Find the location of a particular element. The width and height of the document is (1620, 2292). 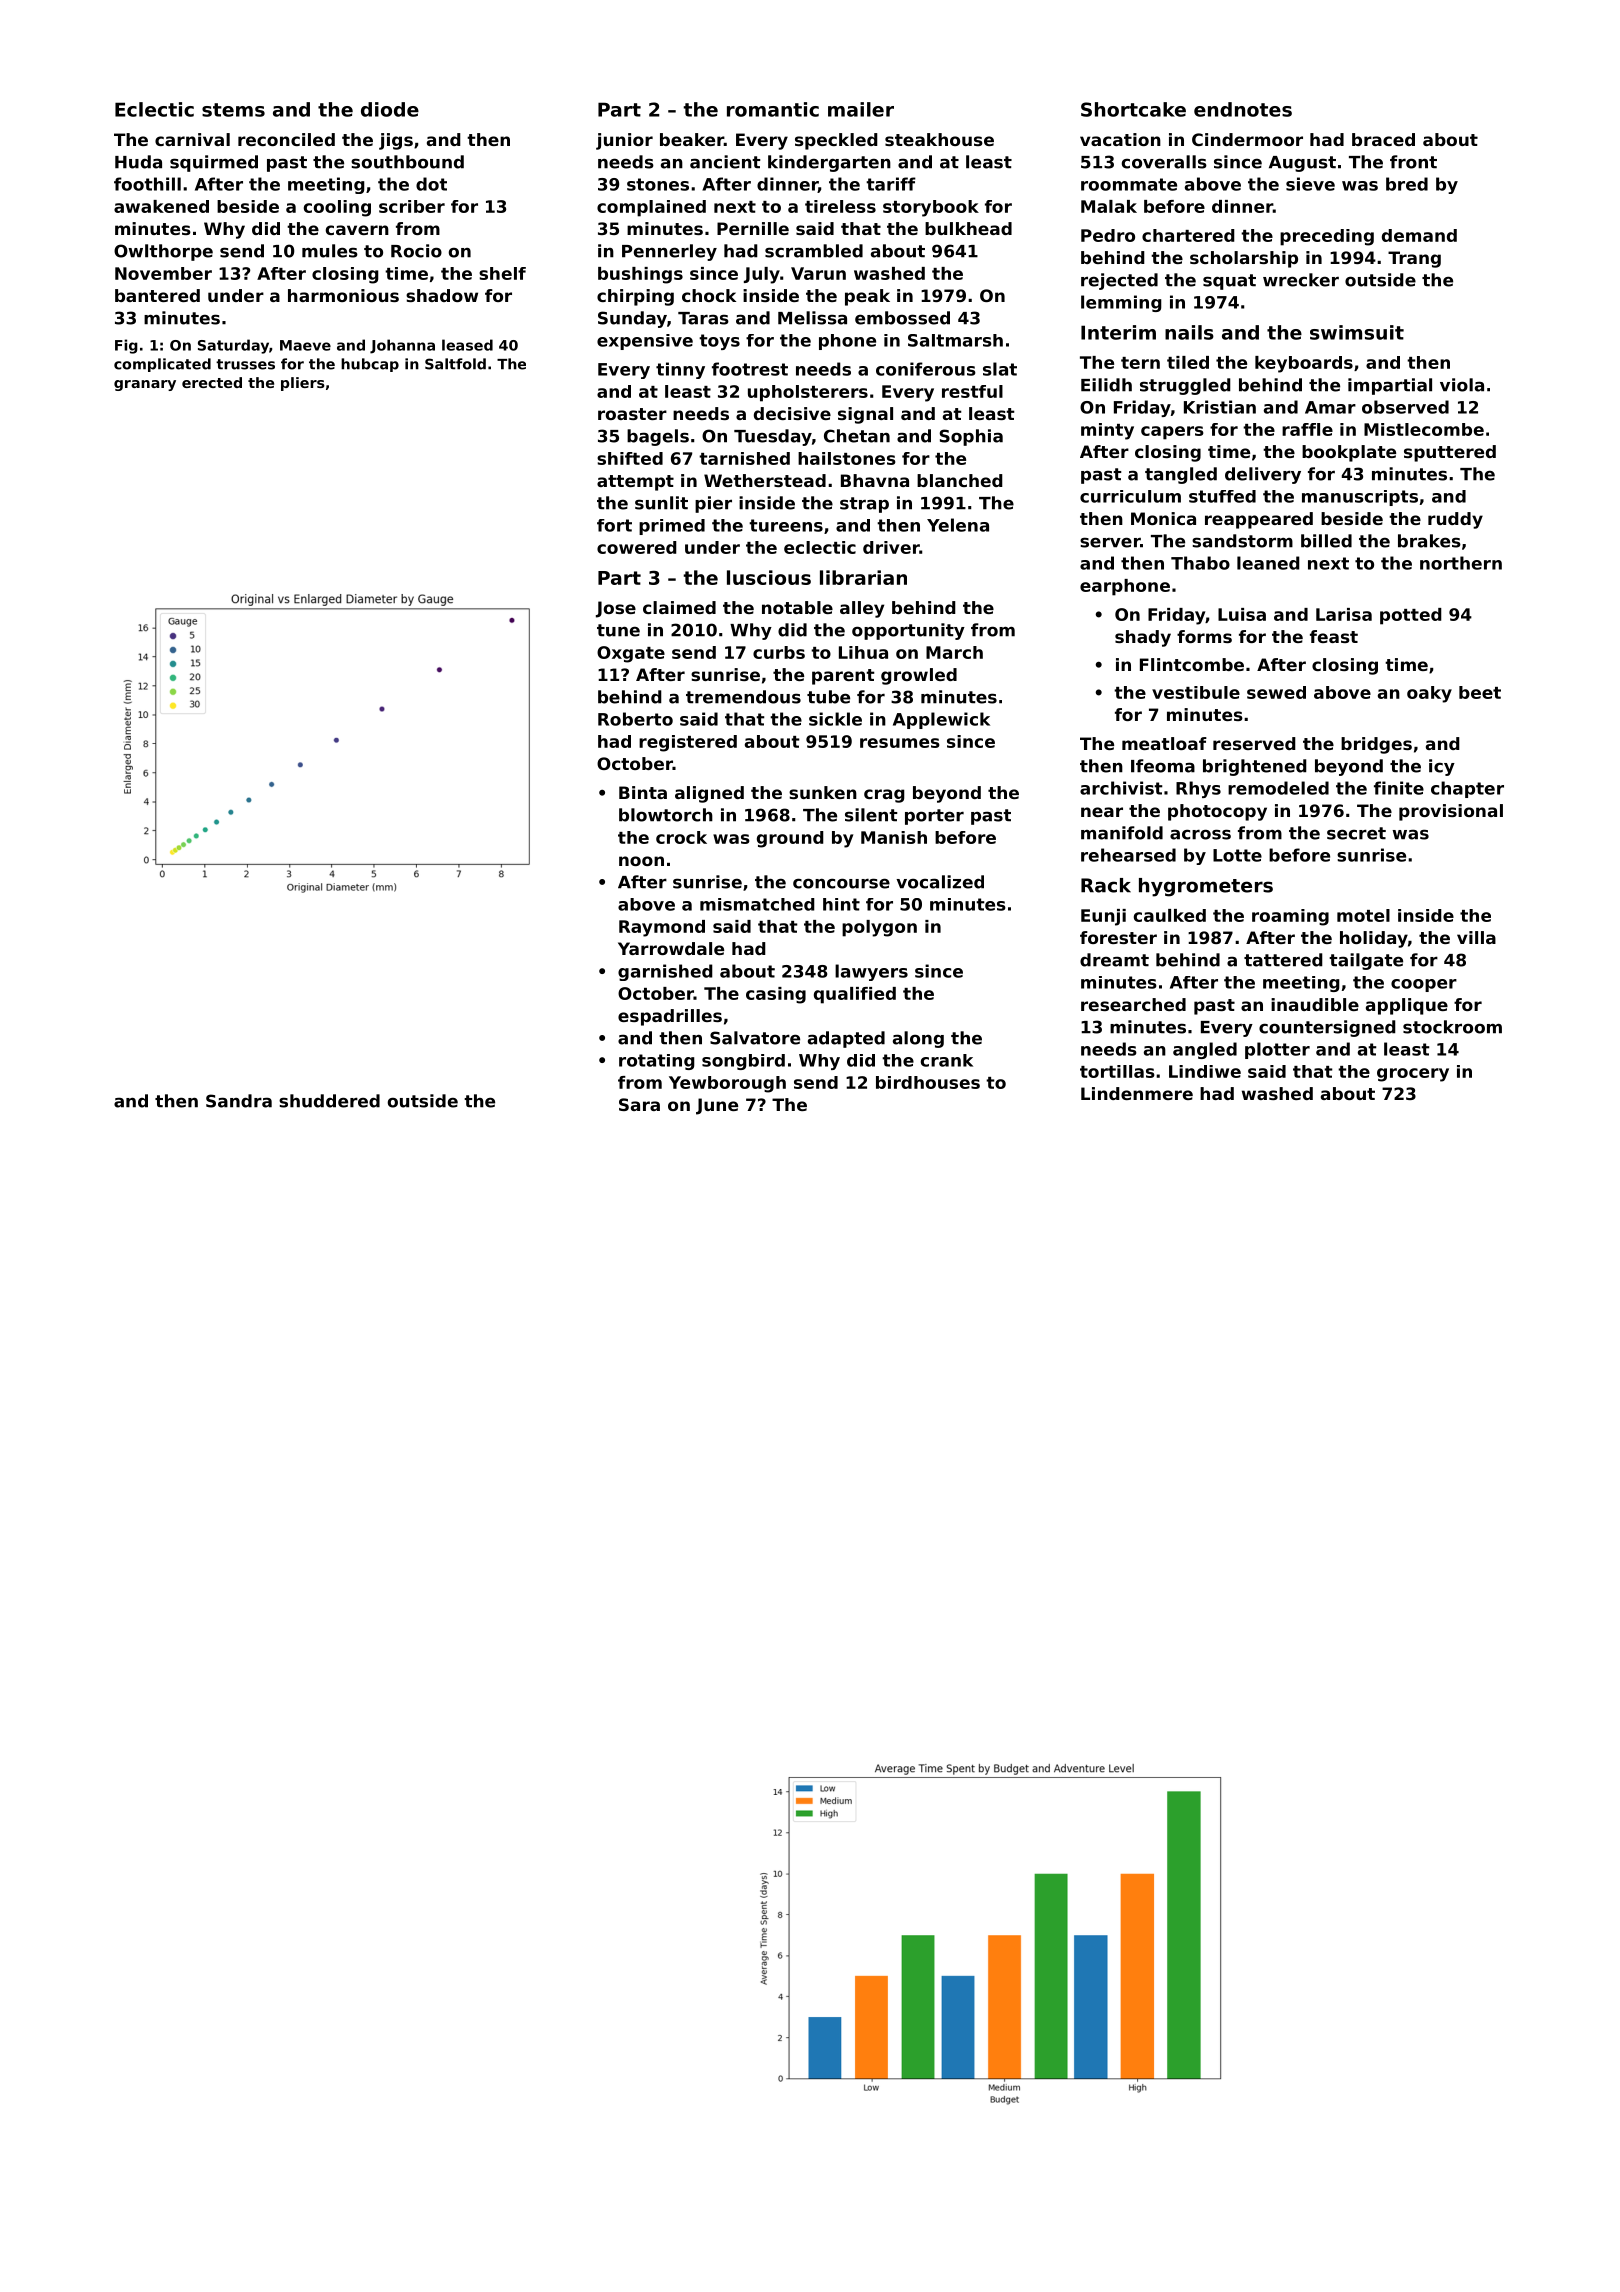

Yarrowdale is located at coordinates (671, 948).
